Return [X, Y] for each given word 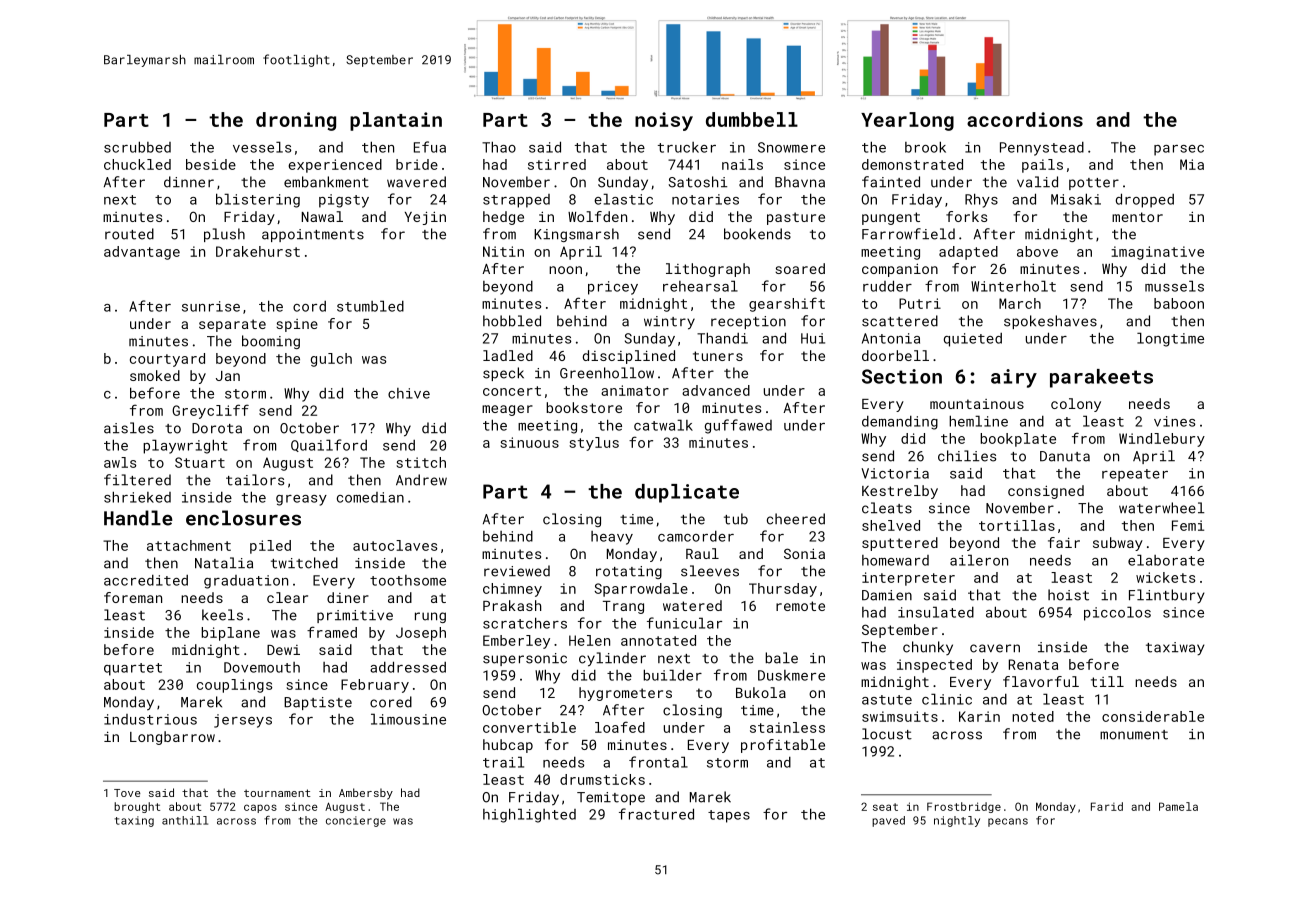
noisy [664, 121]
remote [800, 606]
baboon [1179, 303]
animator [635, 390]
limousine [408, 719]
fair [1064, 542]
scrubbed [137, 147]
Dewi [283, 650]
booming [271, 342]
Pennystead [1042, 149]
